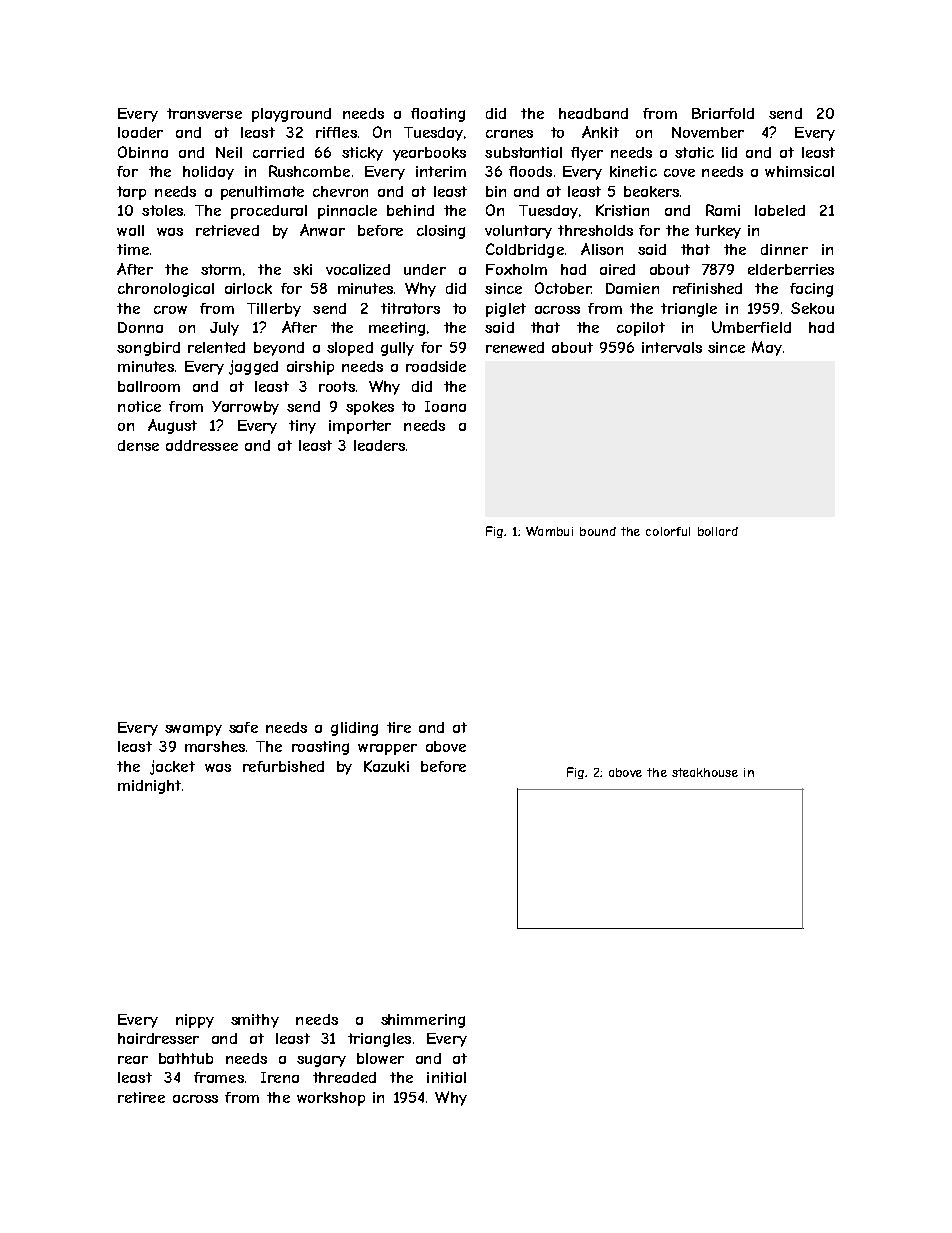 The image size is (952, 1233). What do you see at coordinates (549, 531) in the page?
I see `Wambui` at bounding box center [549, 531].
